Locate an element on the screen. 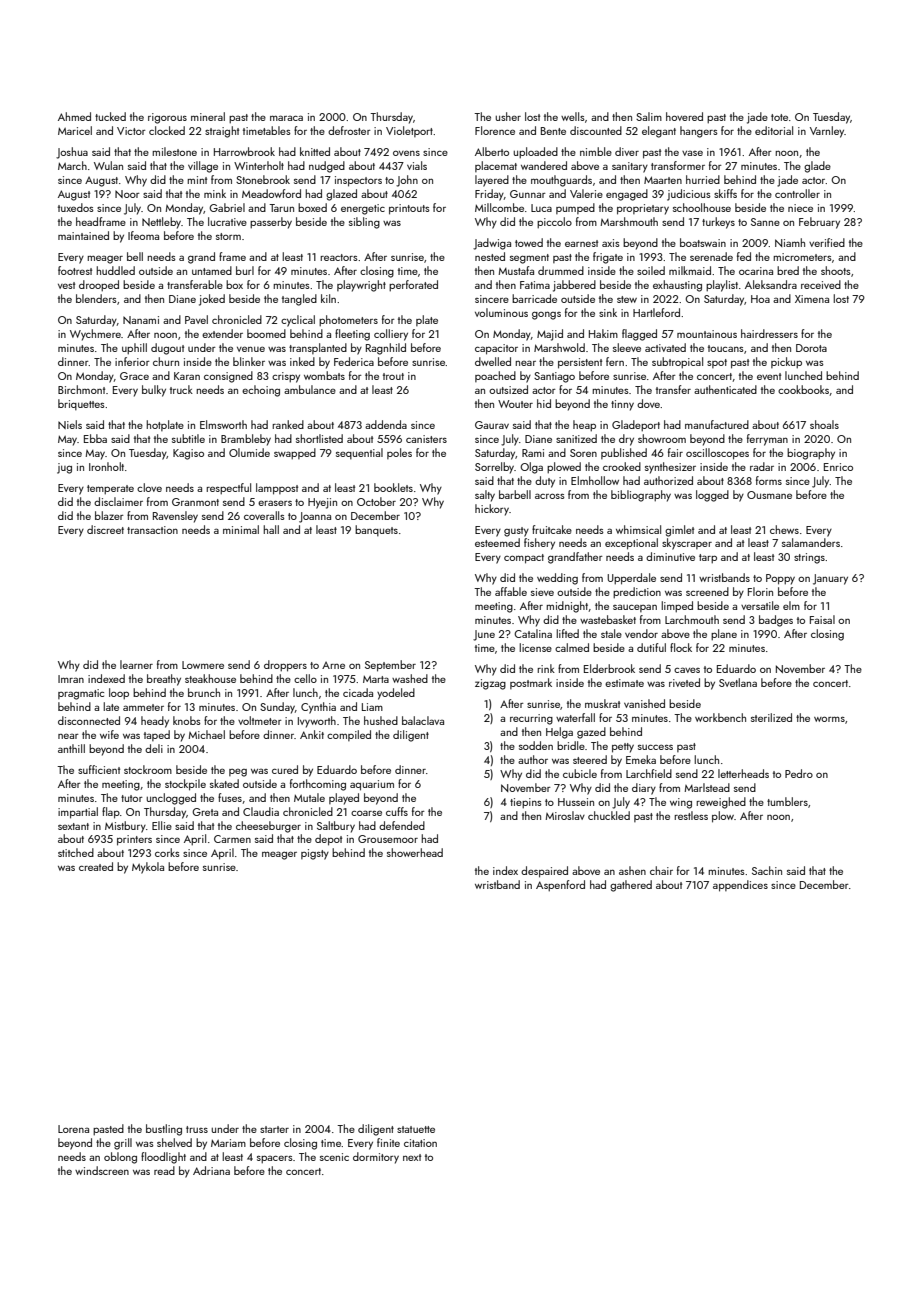 The height and width of the screenshot is (1308, 924). tote is located at coordinates (779, 117).
